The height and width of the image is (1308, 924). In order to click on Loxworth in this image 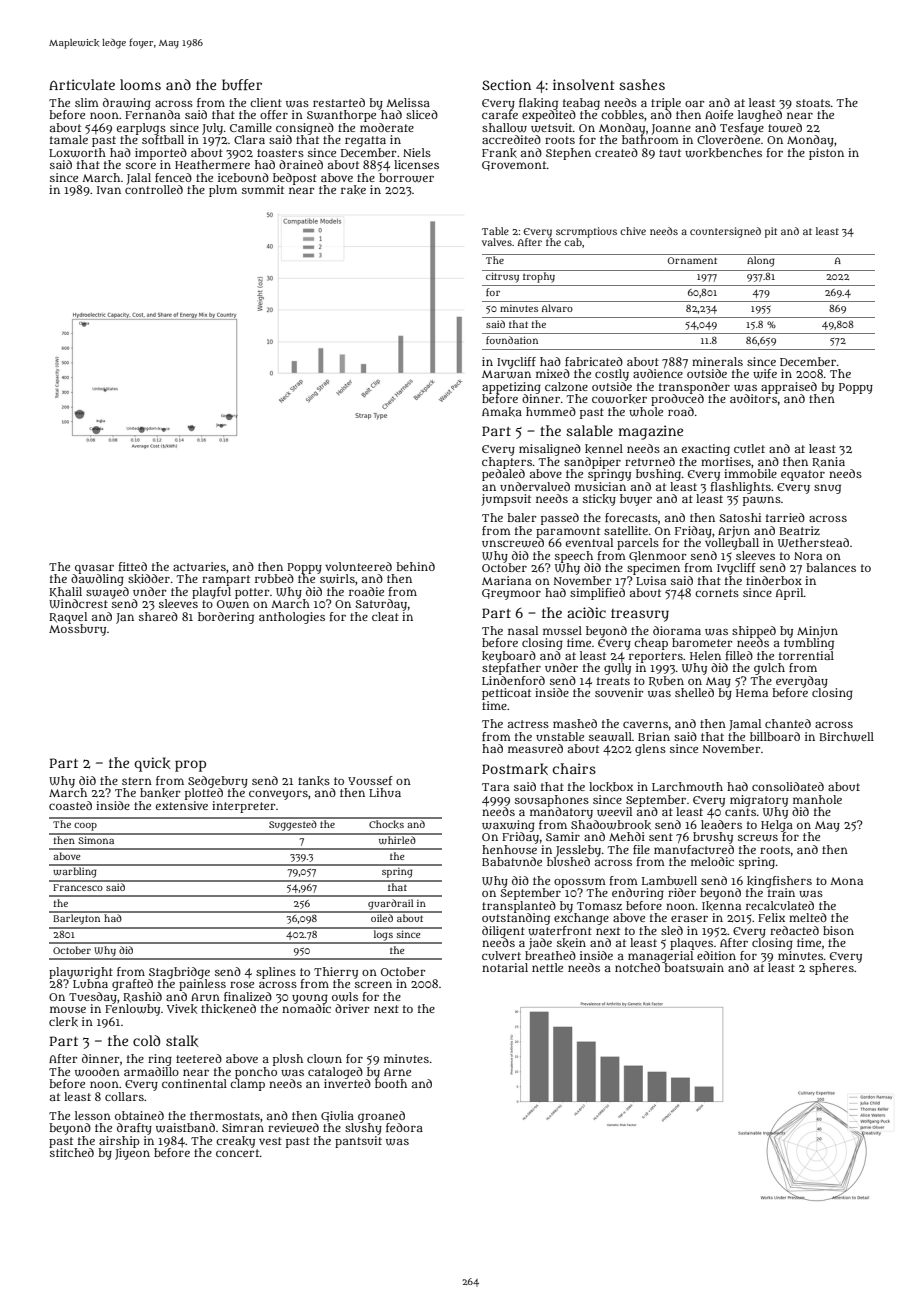, I will do `click(77, 153)`.
